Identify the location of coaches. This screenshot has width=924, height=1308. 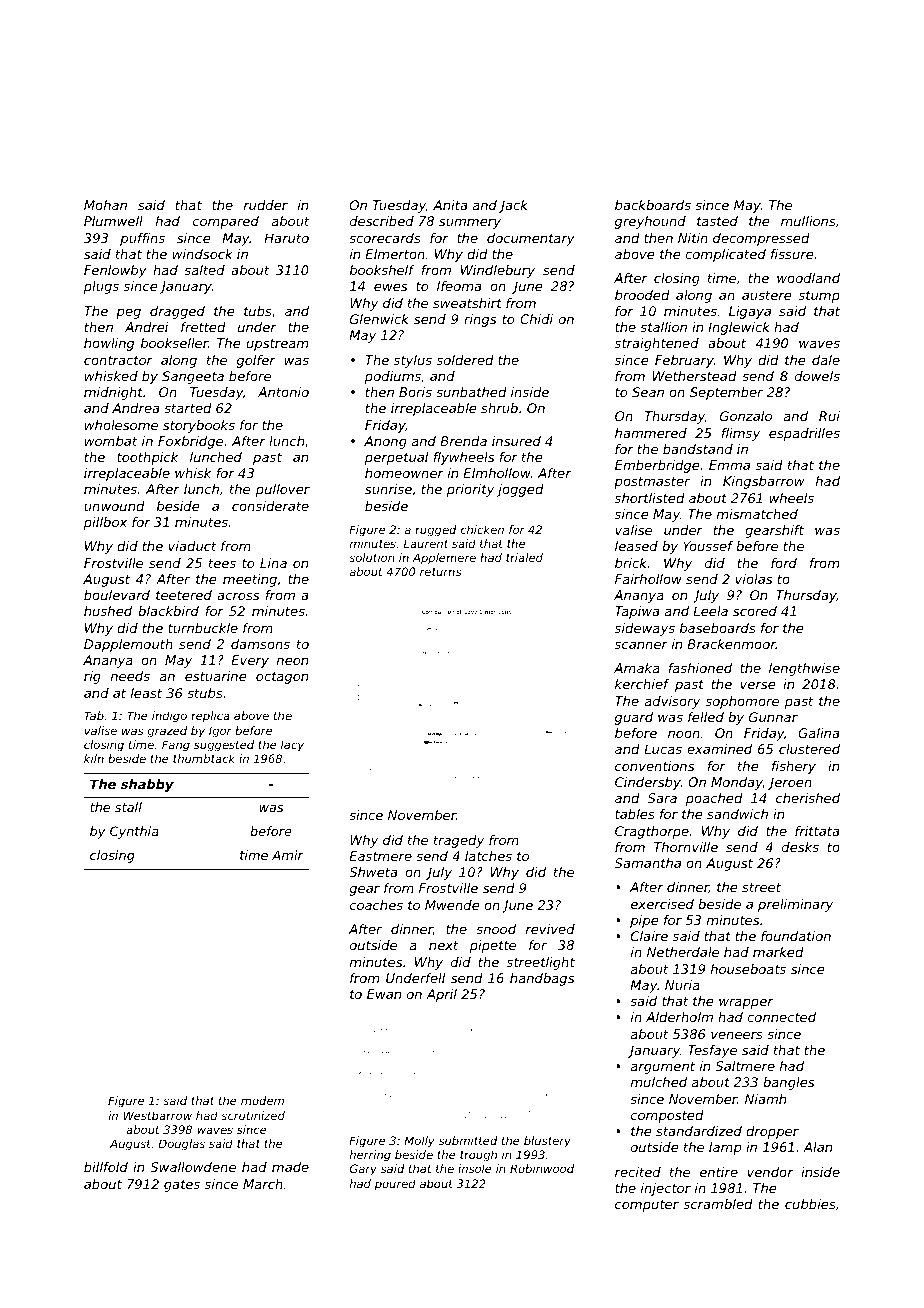
(376, 905).
